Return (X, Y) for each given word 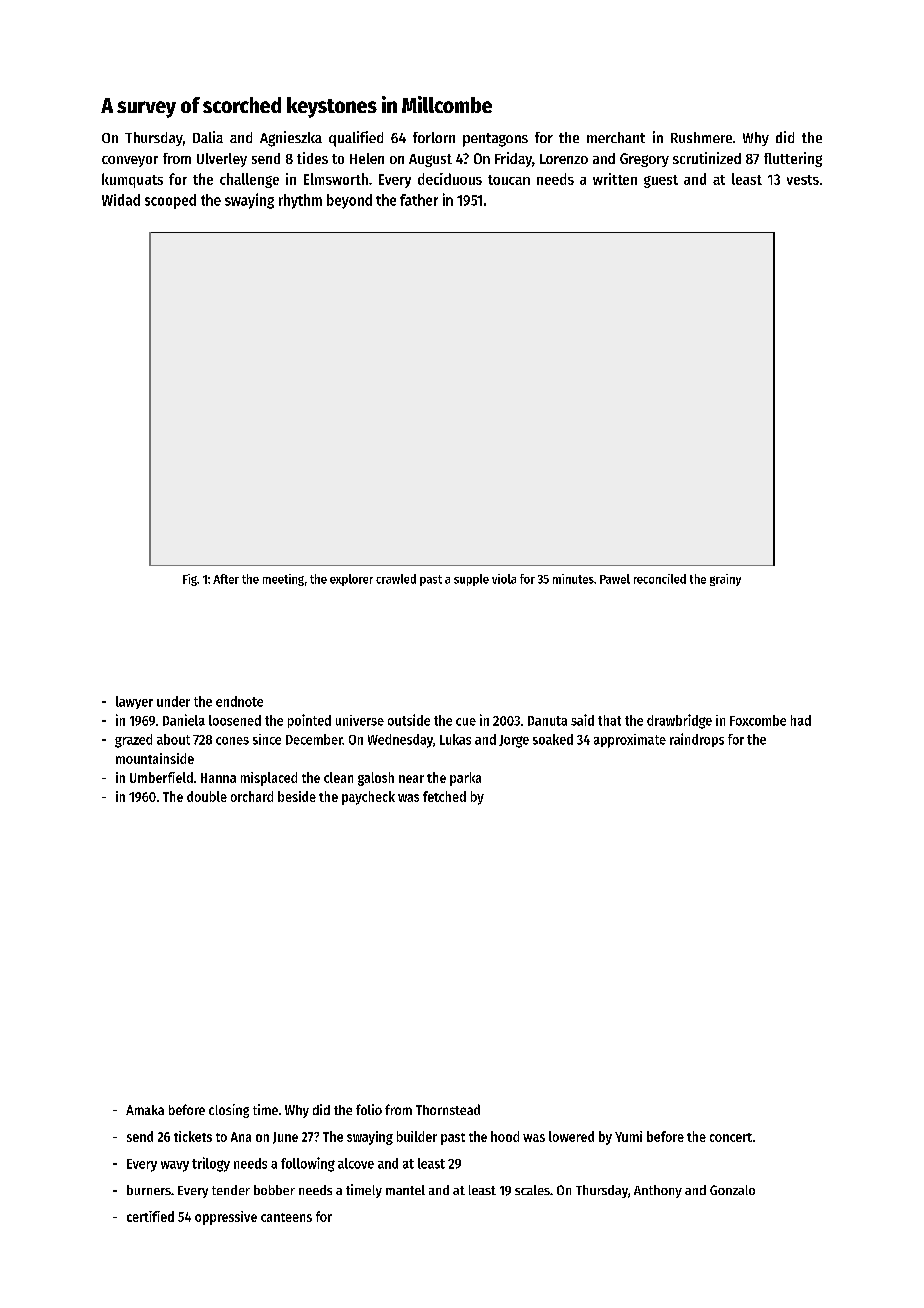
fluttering (793, 159)
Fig (190, 580)
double (207, 796)
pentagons (495, 140)
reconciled (660, 579)
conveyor (130, 161)
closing (229, 1111)
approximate (630, 741)
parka (465, 779)
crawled (396, 579)
